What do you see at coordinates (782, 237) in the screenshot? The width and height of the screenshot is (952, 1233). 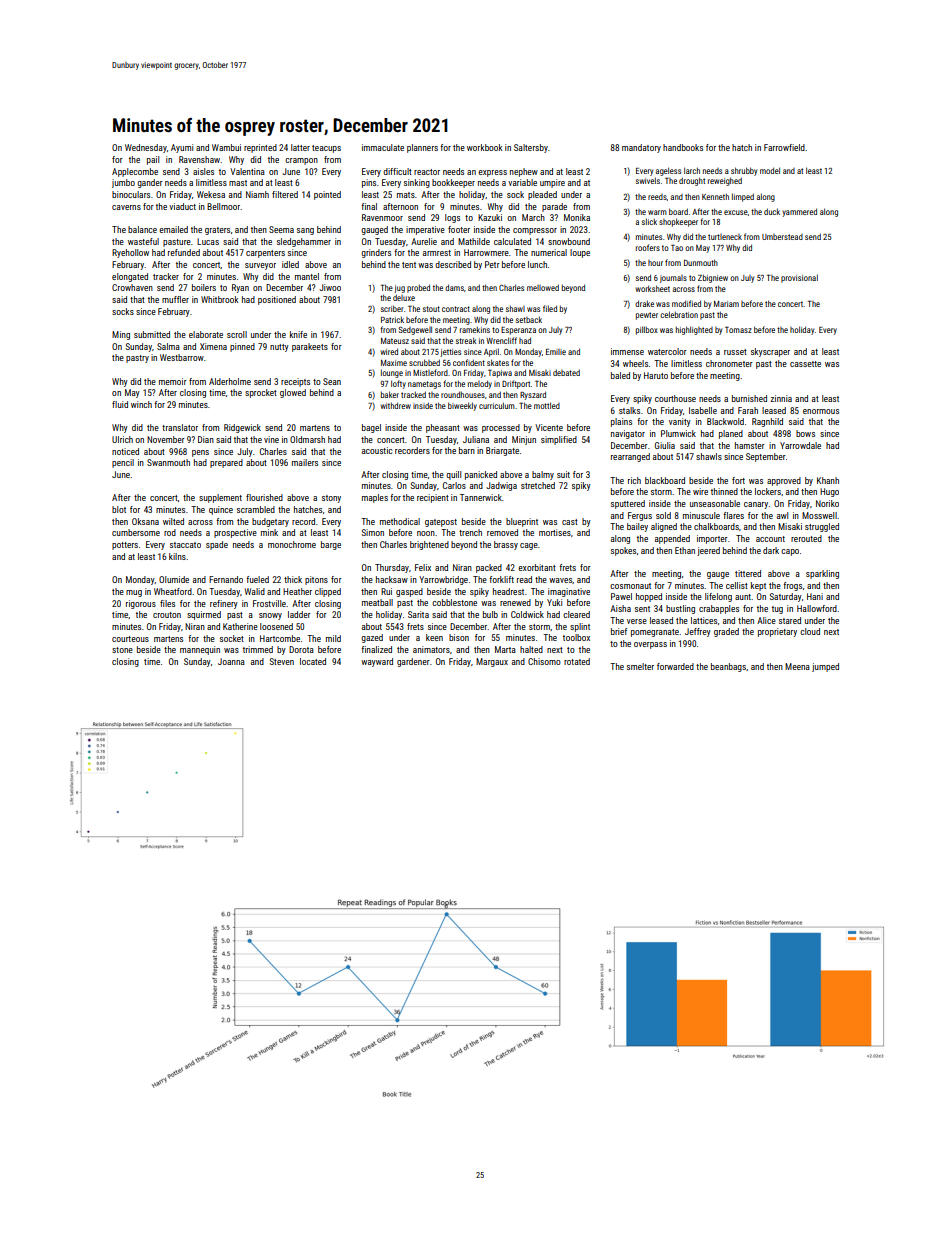 I see `Umberstead` at bounding box center [782, 237].
